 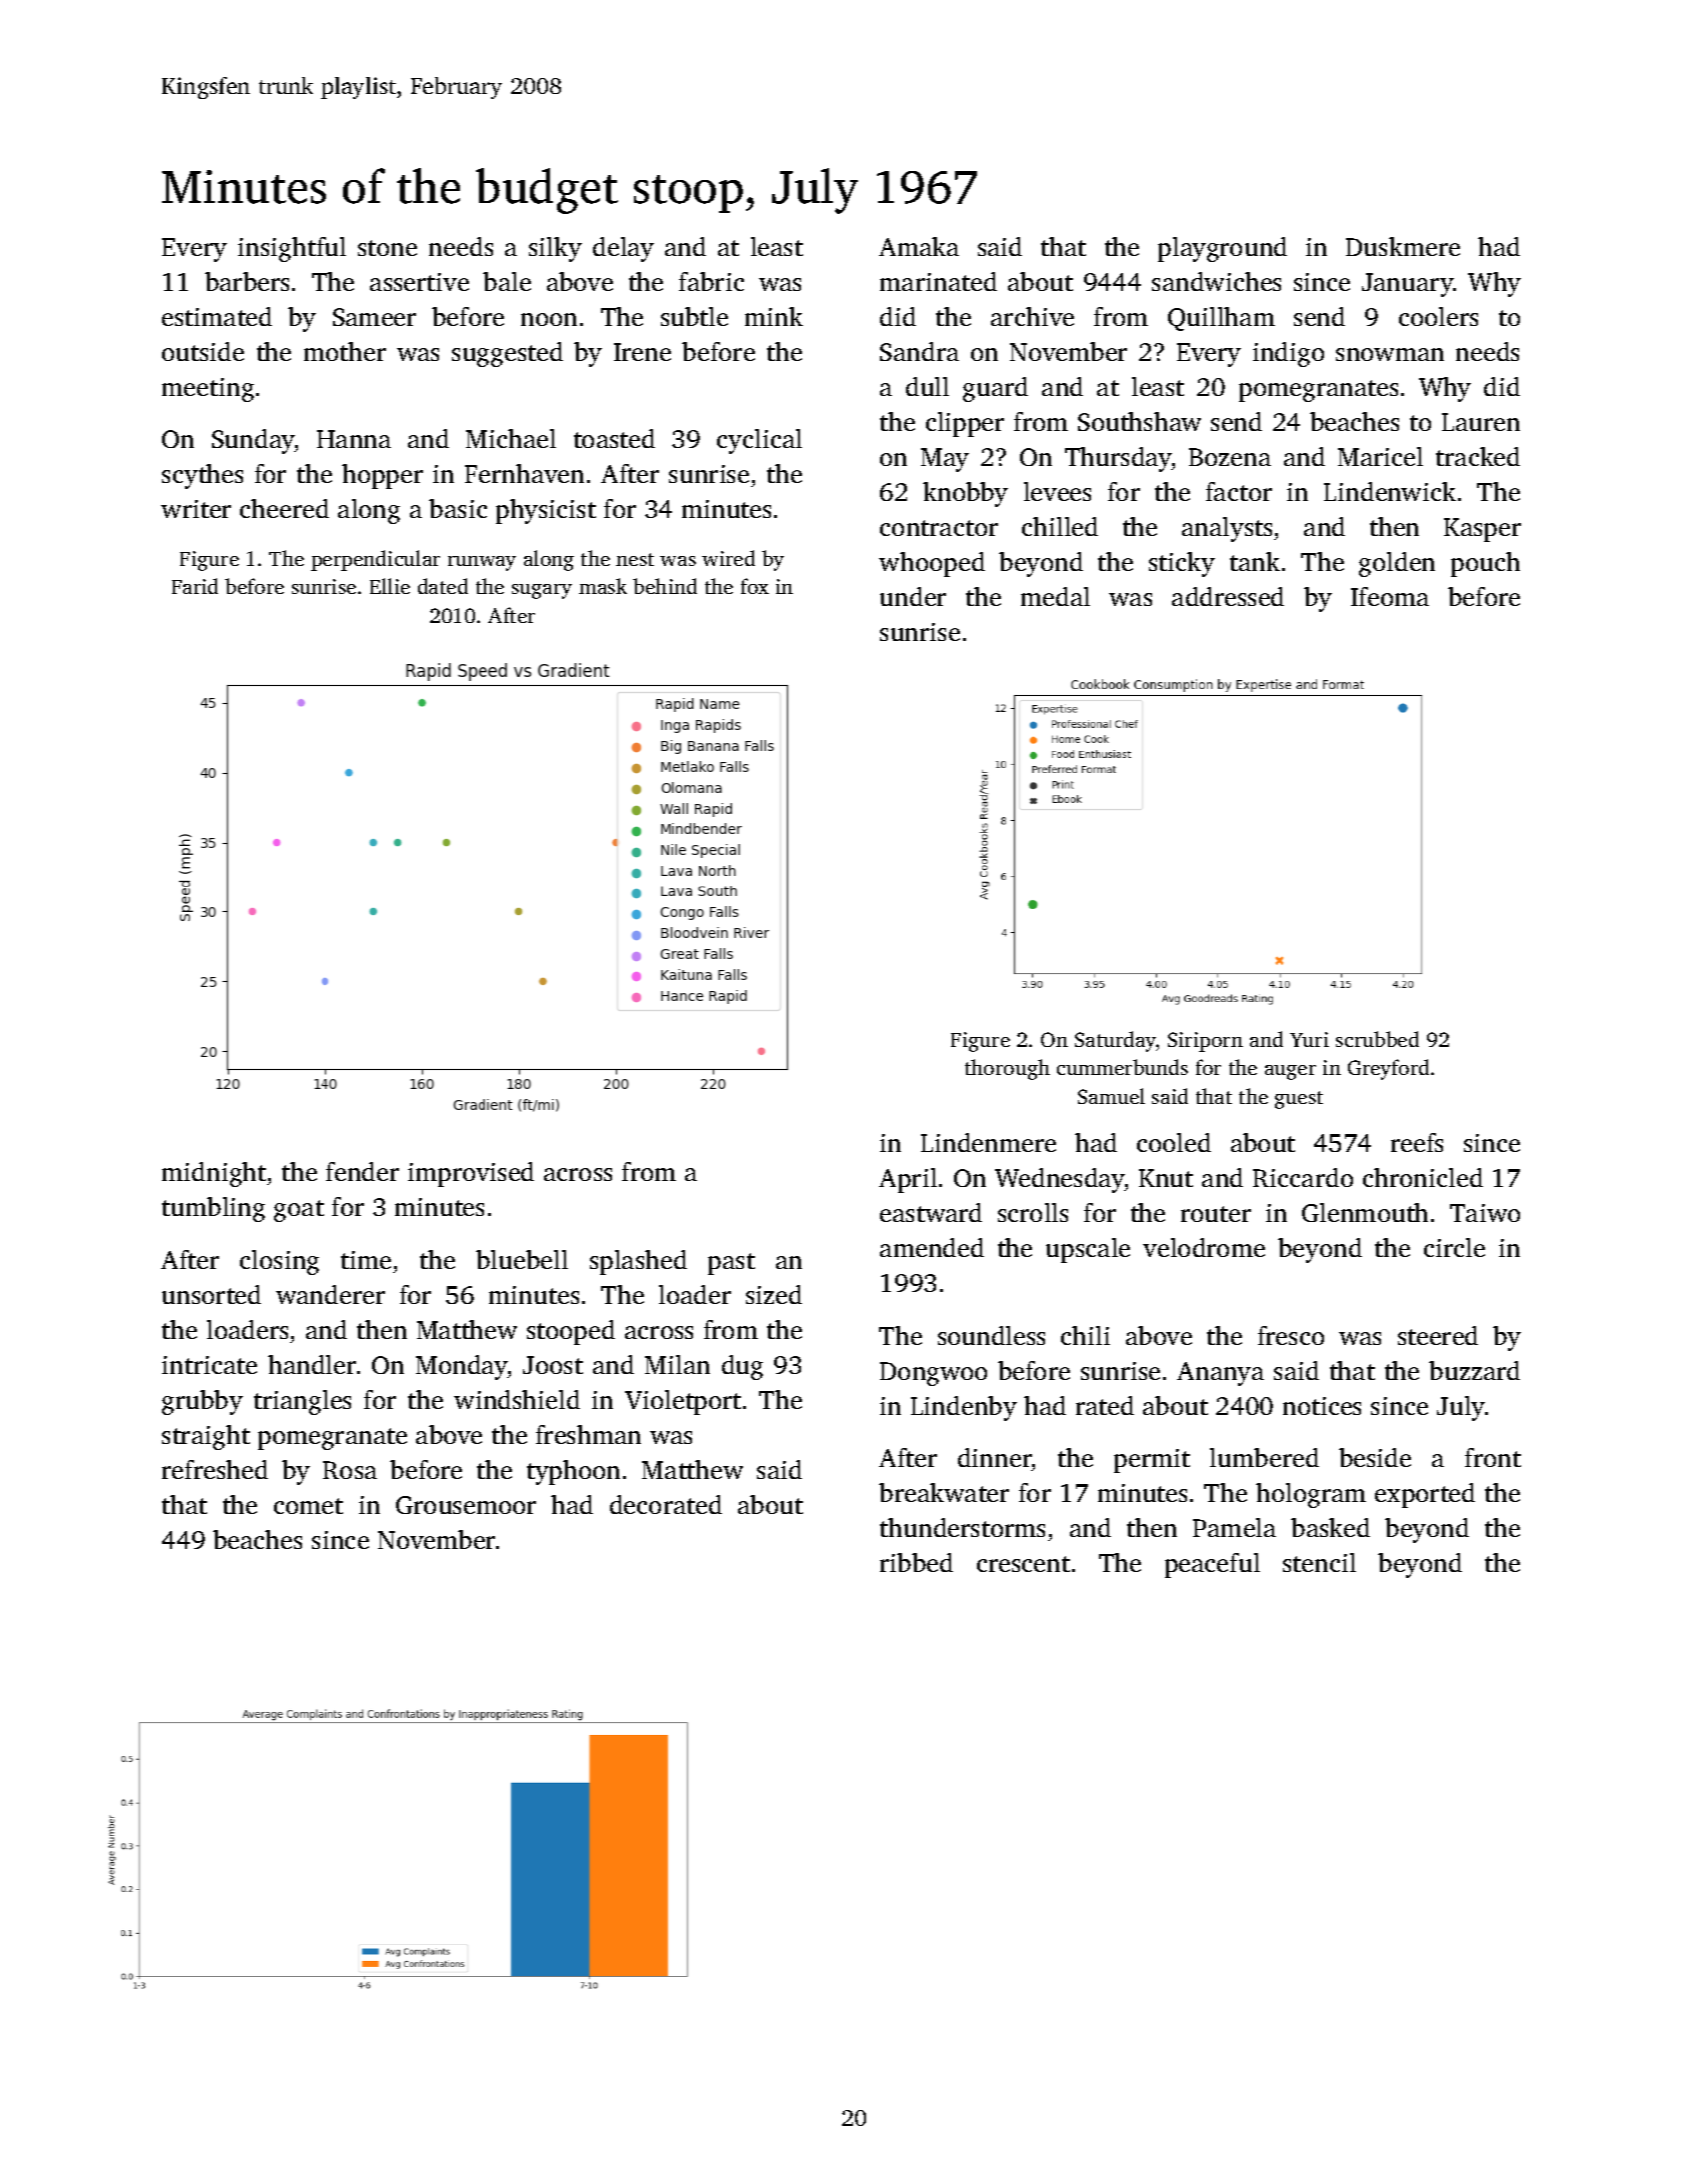 I want to click on crescent, so click(x=1023, y=1564).
